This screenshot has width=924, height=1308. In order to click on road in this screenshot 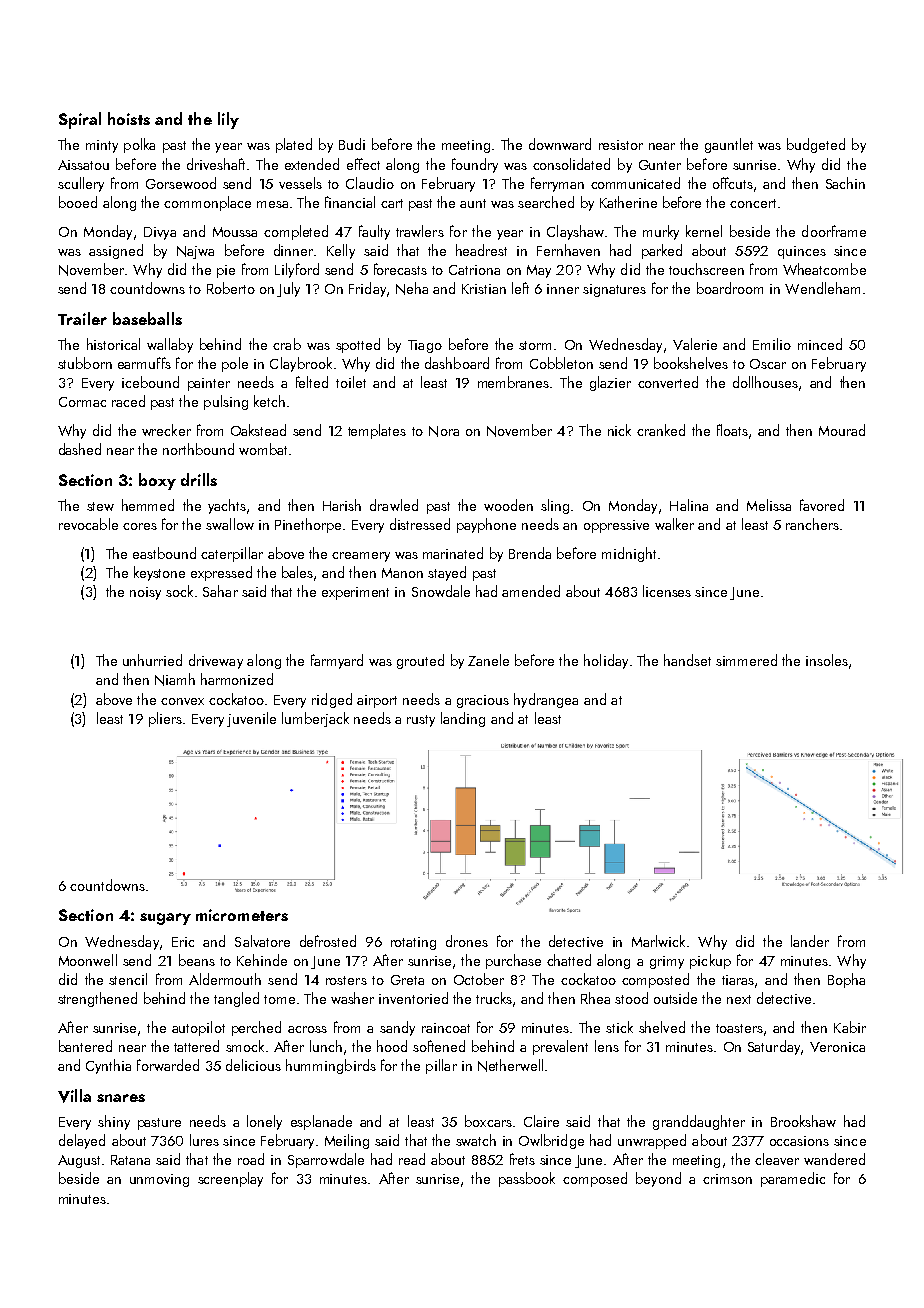, I will do `click(251, 1159)`.
